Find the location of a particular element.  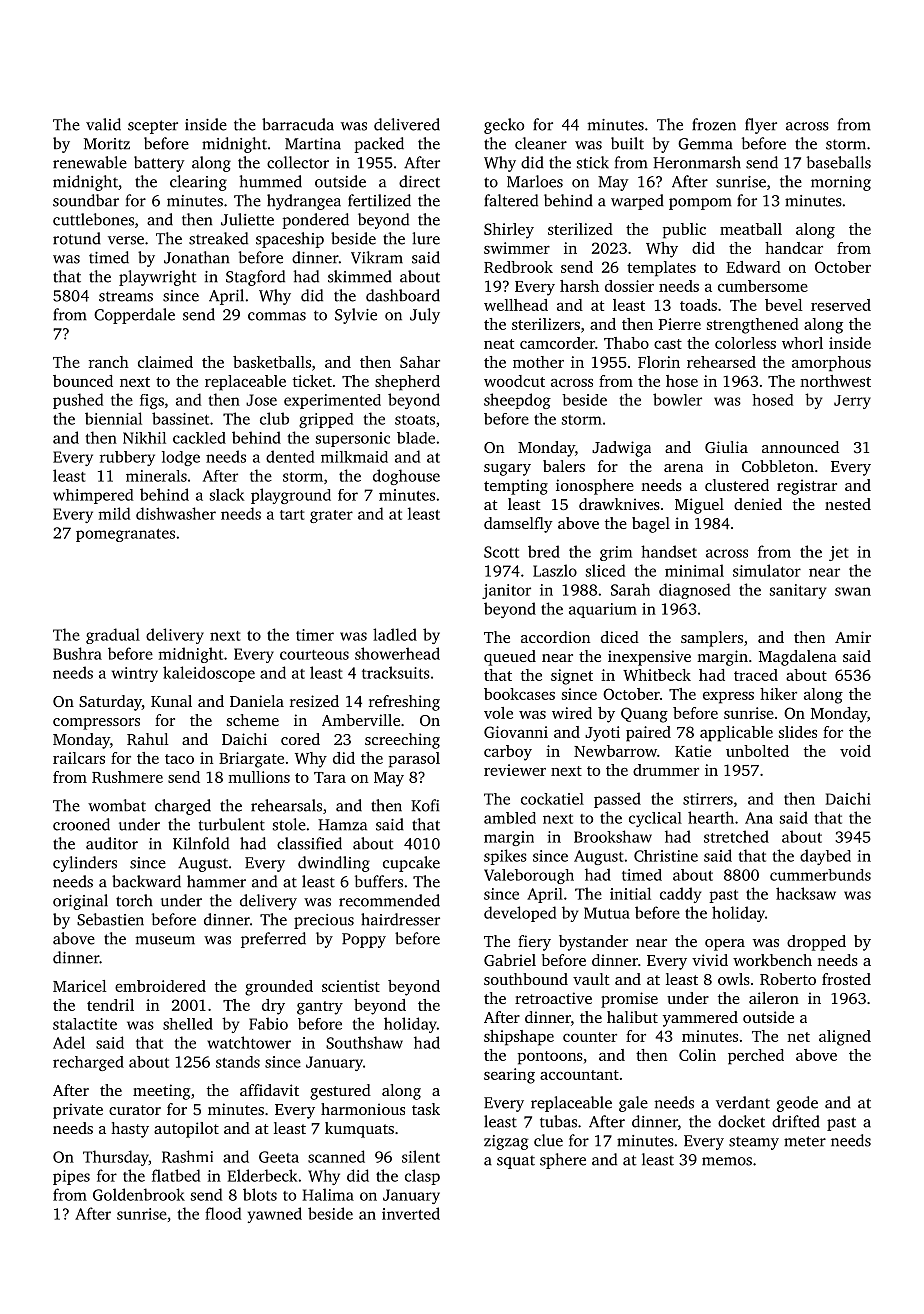

memos is located at coordinates (727, 1161).
